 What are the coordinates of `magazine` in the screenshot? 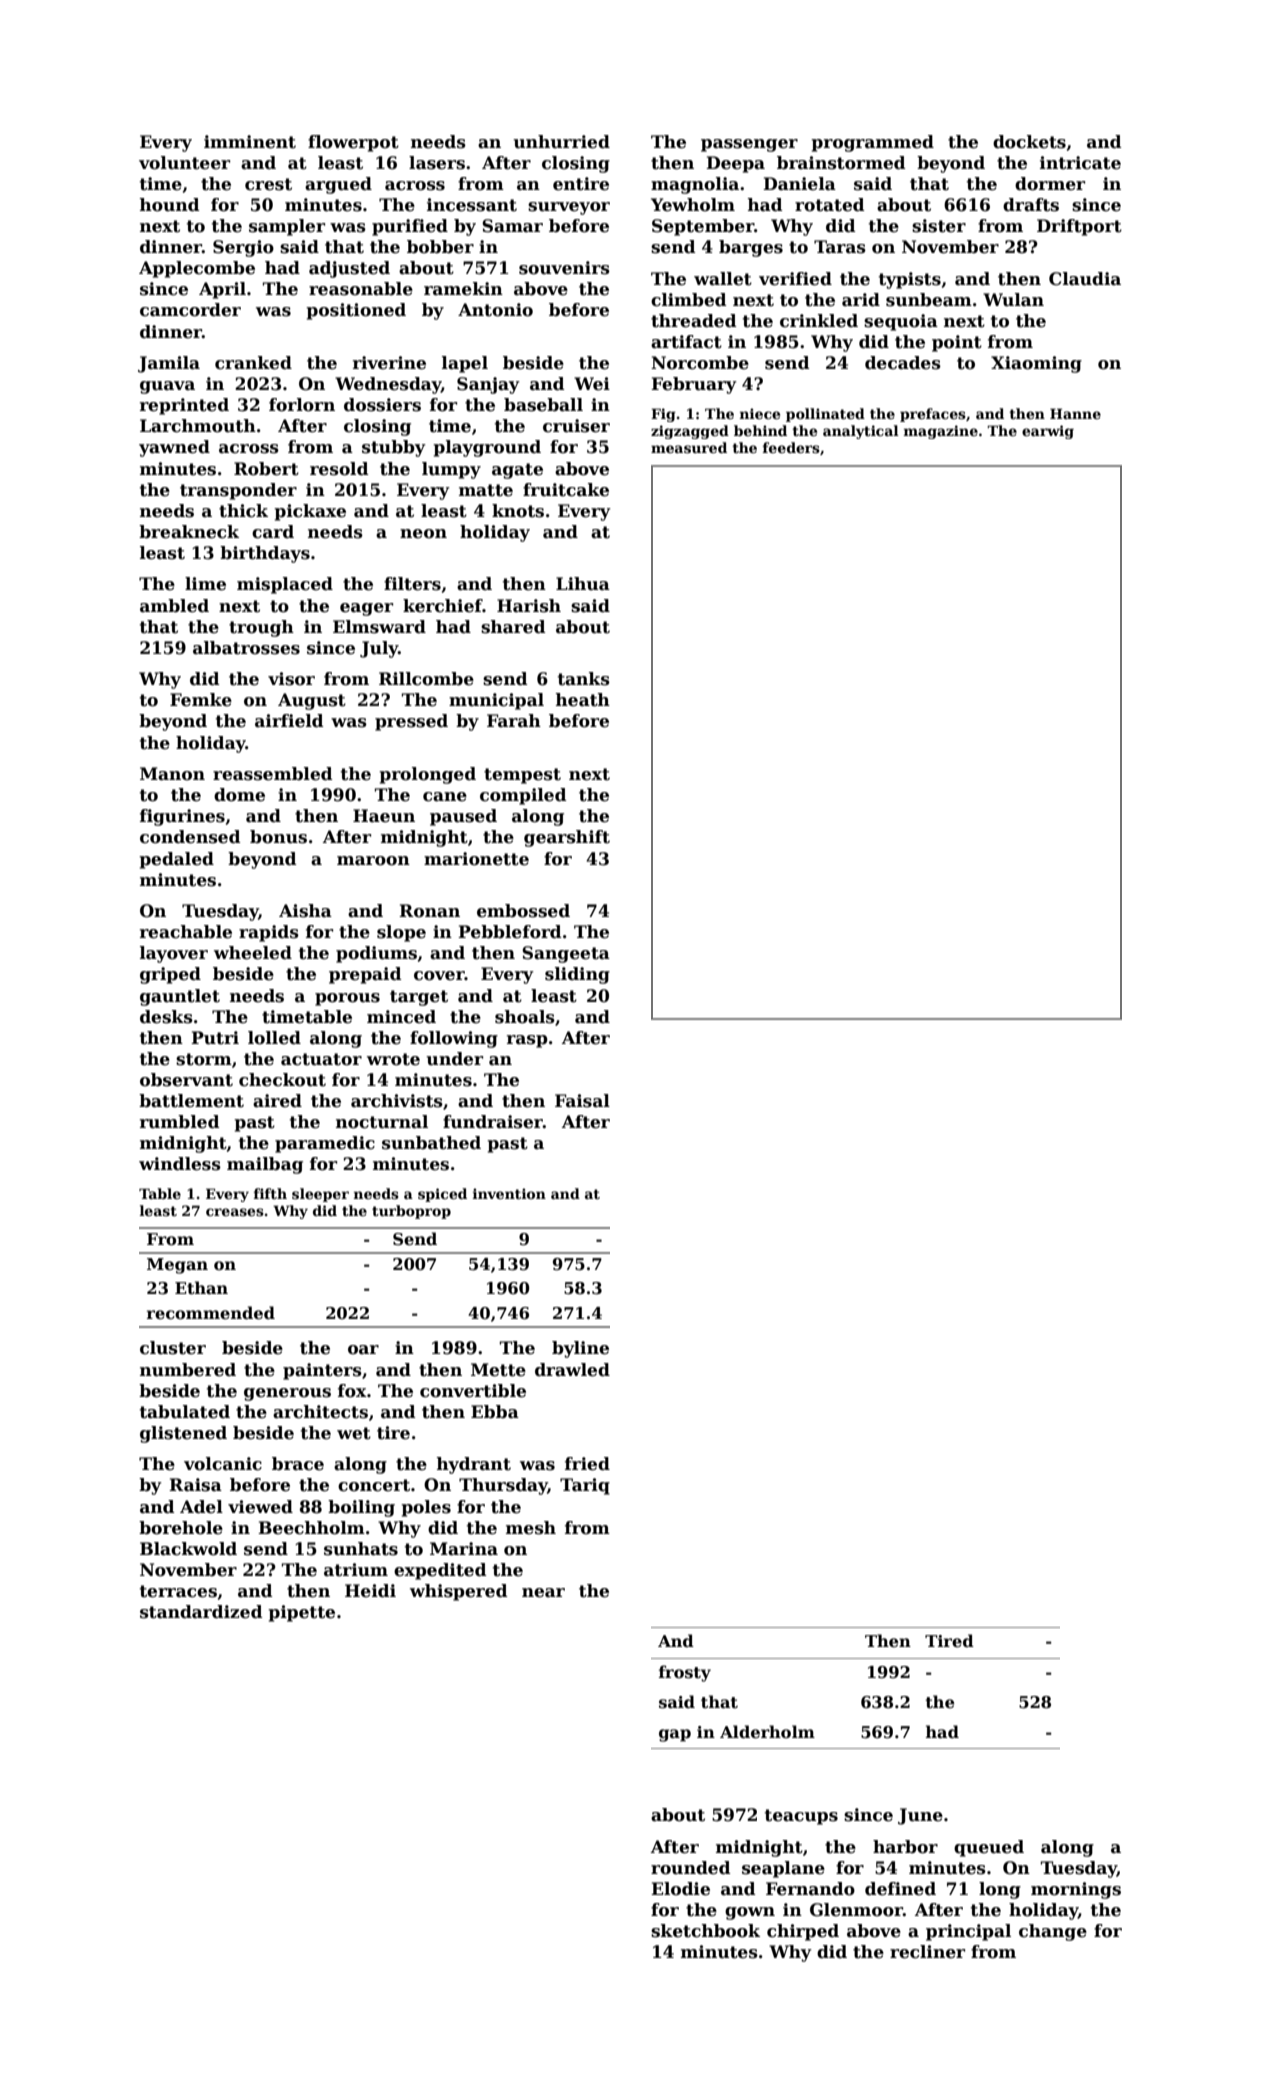 It's located at (940, 432).
